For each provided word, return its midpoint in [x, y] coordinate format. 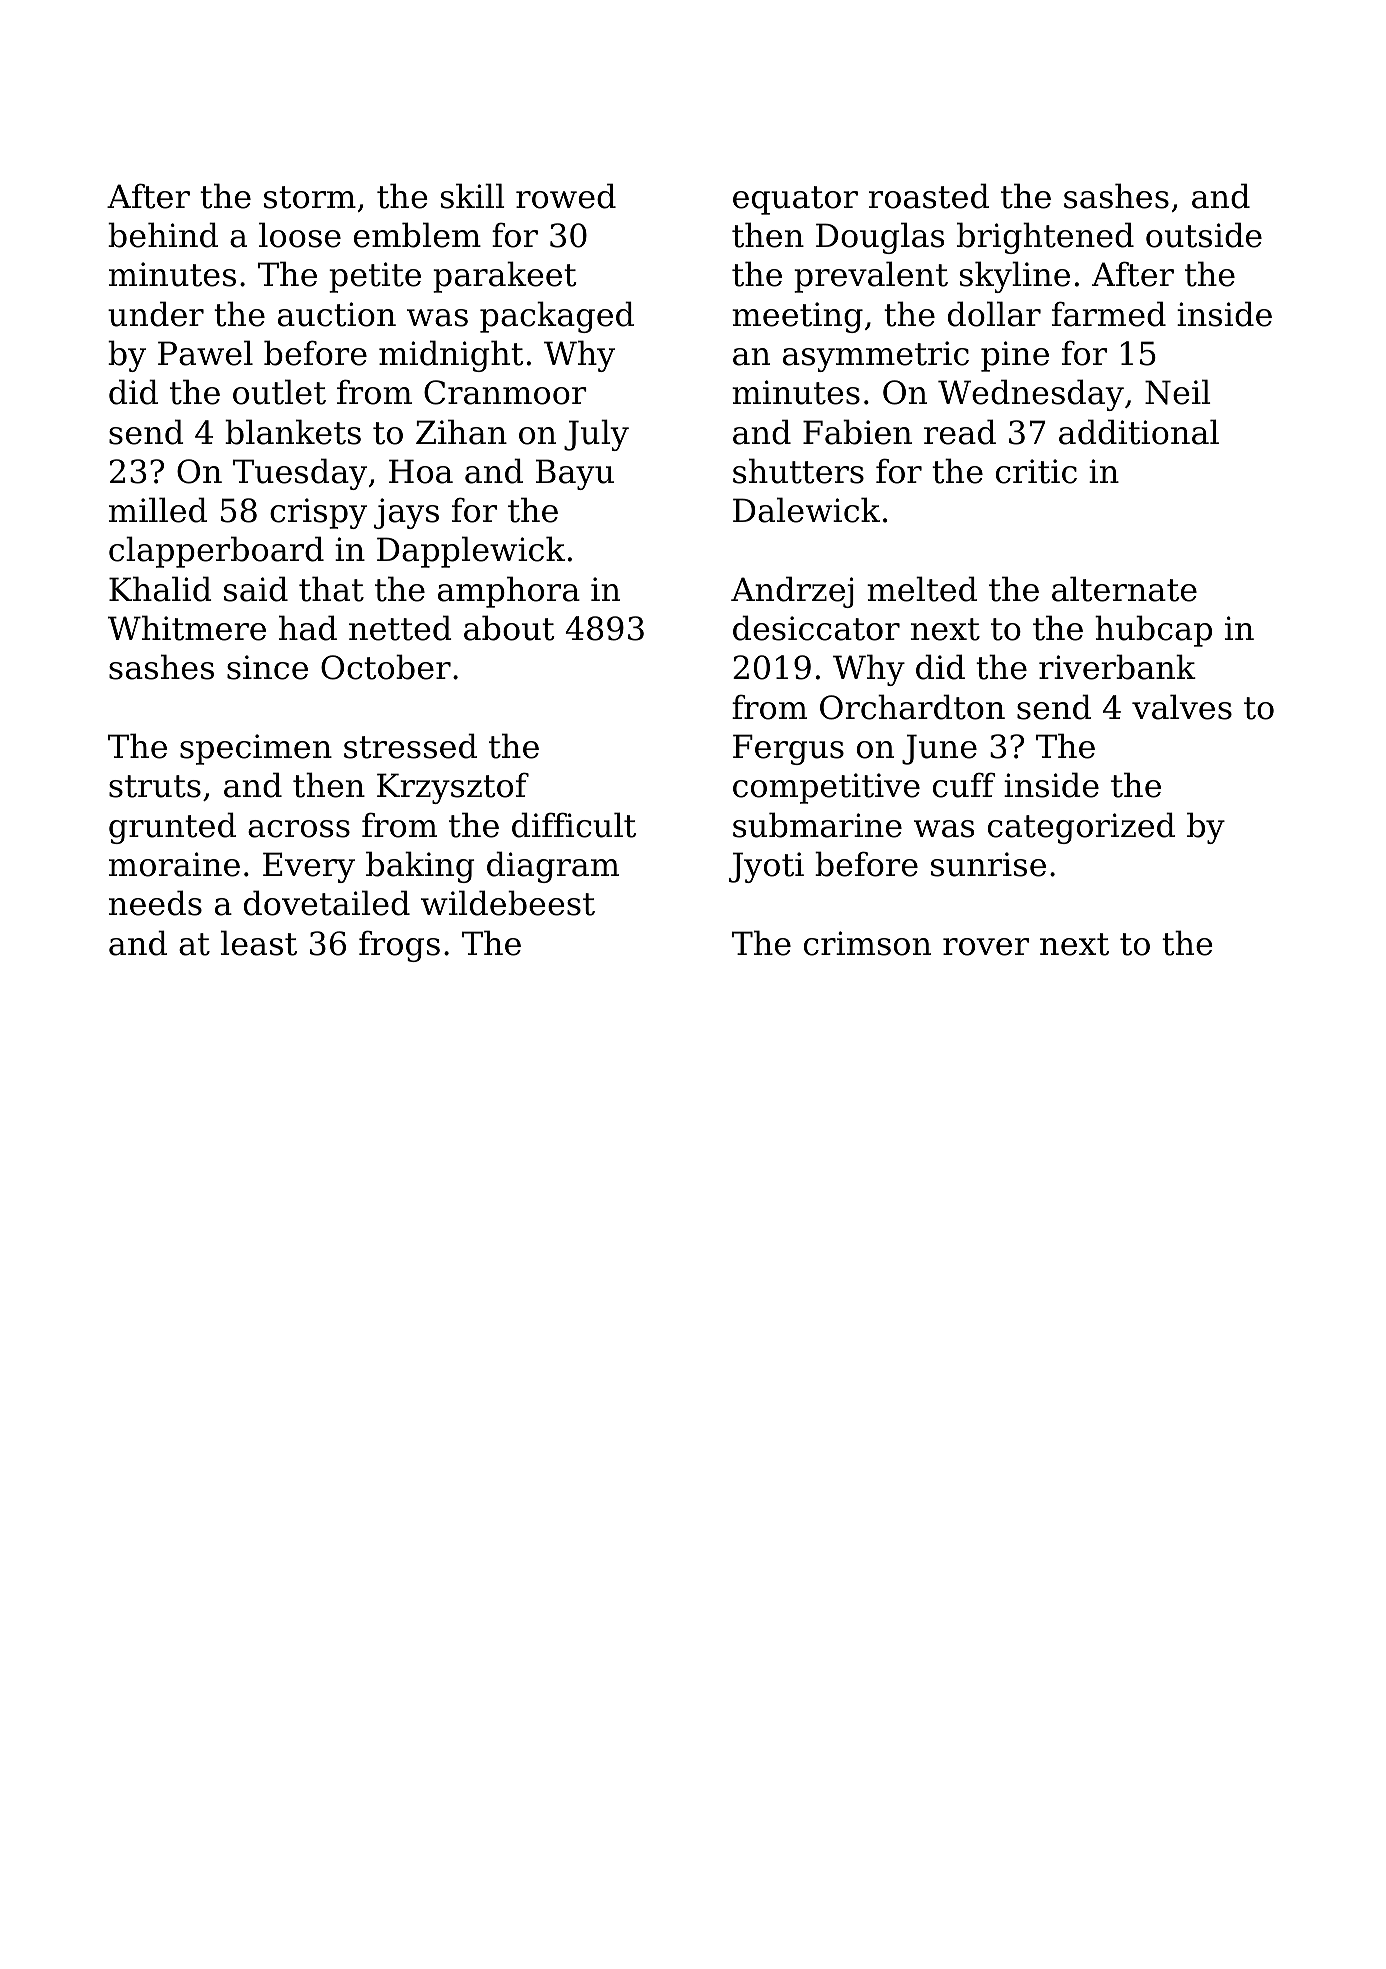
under [156, 314]
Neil [1178, 392]
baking [420, 867]
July [596, 435]
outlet [279, 392]
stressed [410, 746]
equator [795, 200]
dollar [994, 314]
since [267, 667]
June [939, 749]
